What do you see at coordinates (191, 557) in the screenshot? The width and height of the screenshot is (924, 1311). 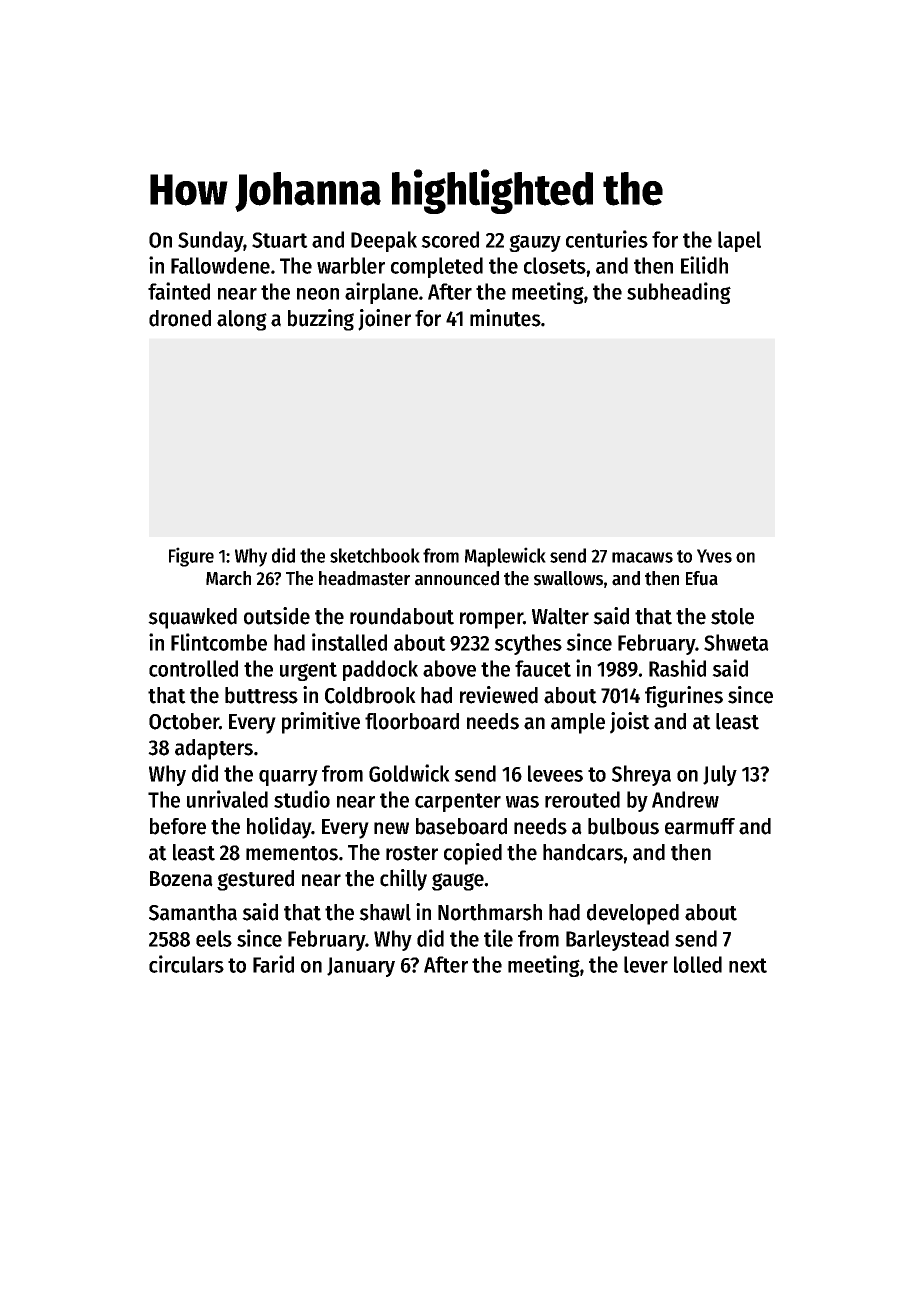 I see `Figure` at bounding box center [191, 557].
